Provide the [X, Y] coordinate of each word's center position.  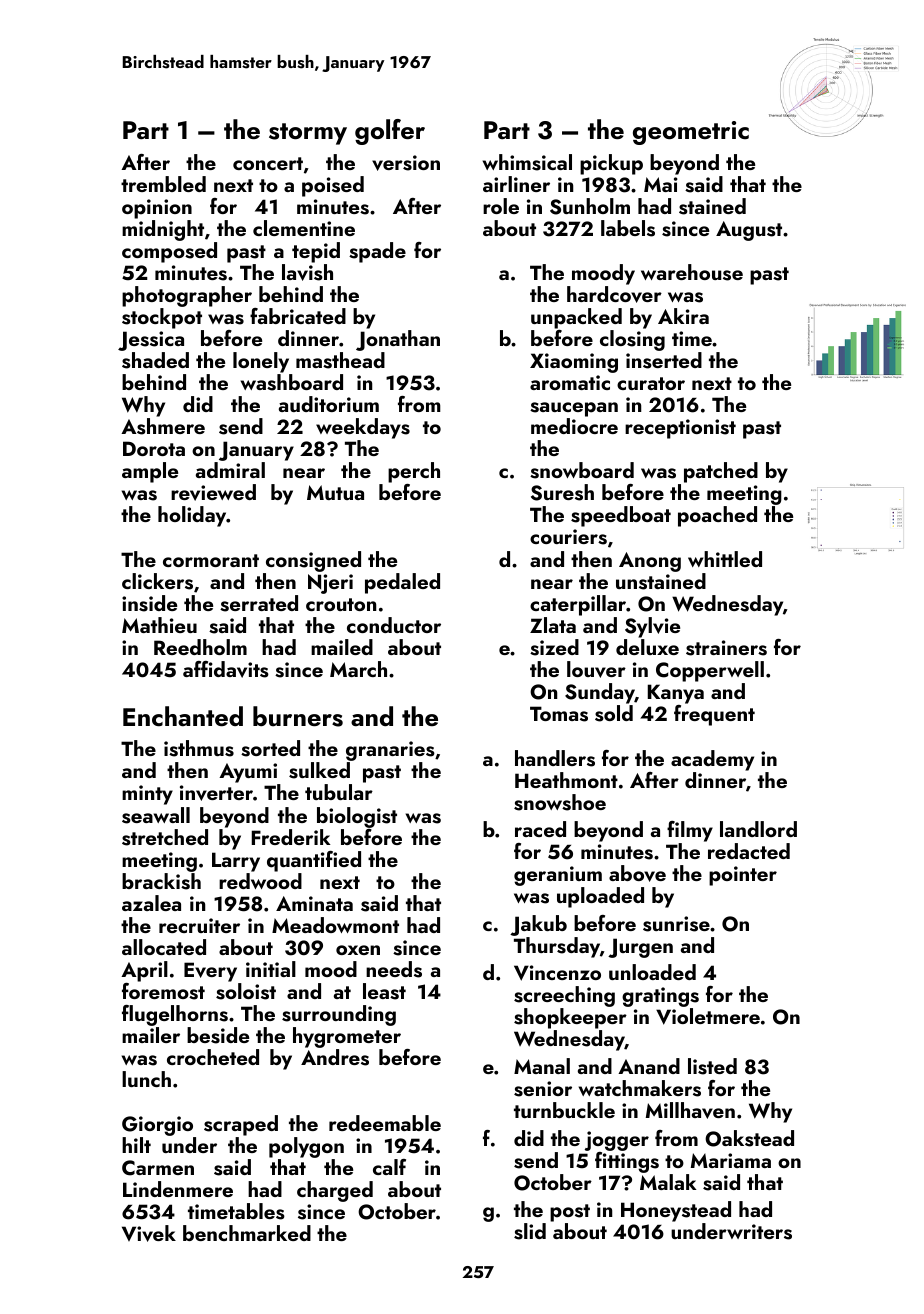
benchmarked [247, 1233]
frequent [714, 715]
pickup [611, 164]
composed [169, 252]
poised [333, 186]
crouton [341, 604]
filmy [690, 831]
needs [394, 969]
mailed [342, 647]
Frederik [291, 837]
